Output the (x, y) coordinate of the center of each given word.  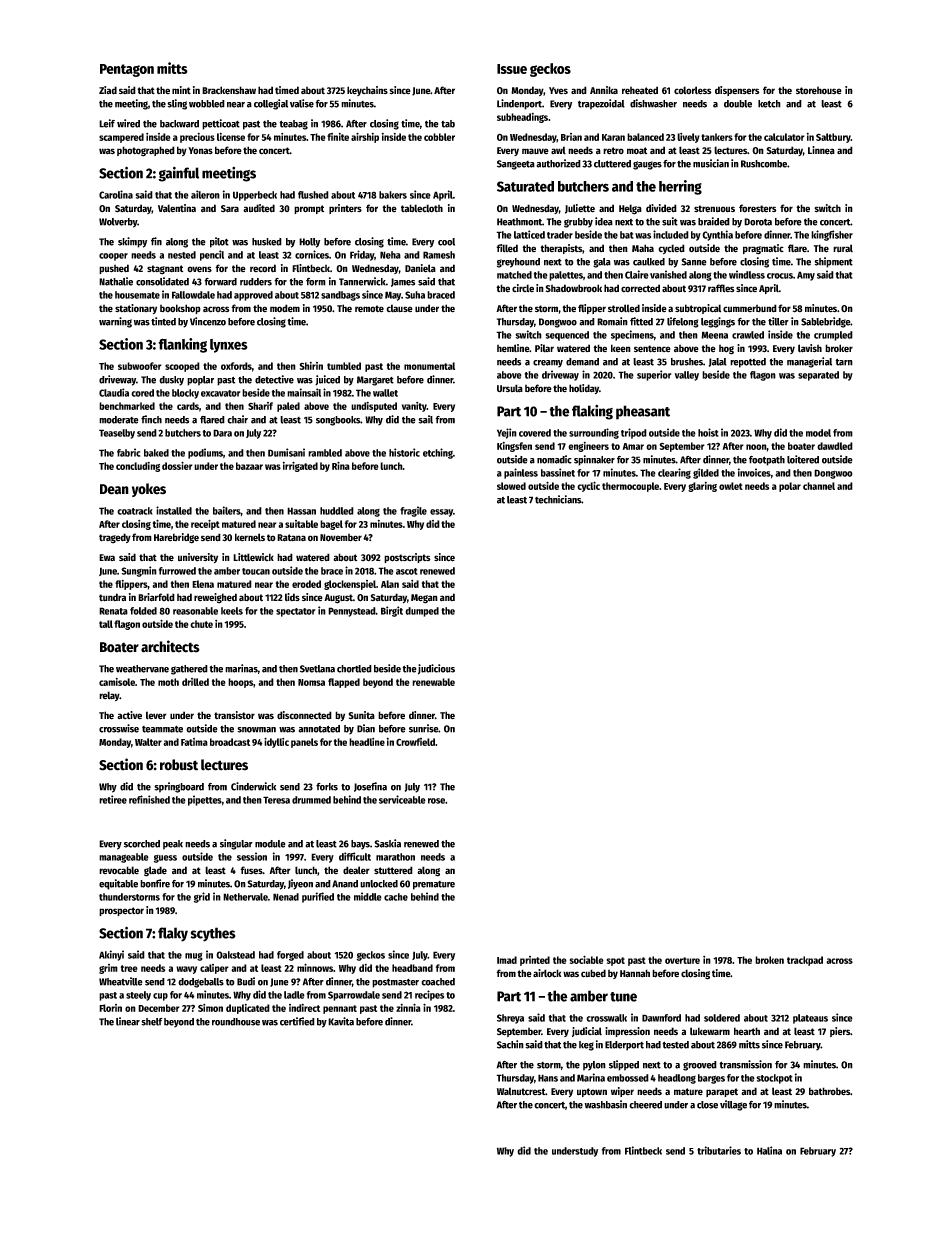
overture (682, 960)
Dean (114, 489)
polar (790, 487)
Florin (110, 1008)
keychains (367, 91)
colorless (693, 90)
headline (367, 742)
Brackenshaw (229, 90)
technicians (558, 499)
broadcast (230, 742)
